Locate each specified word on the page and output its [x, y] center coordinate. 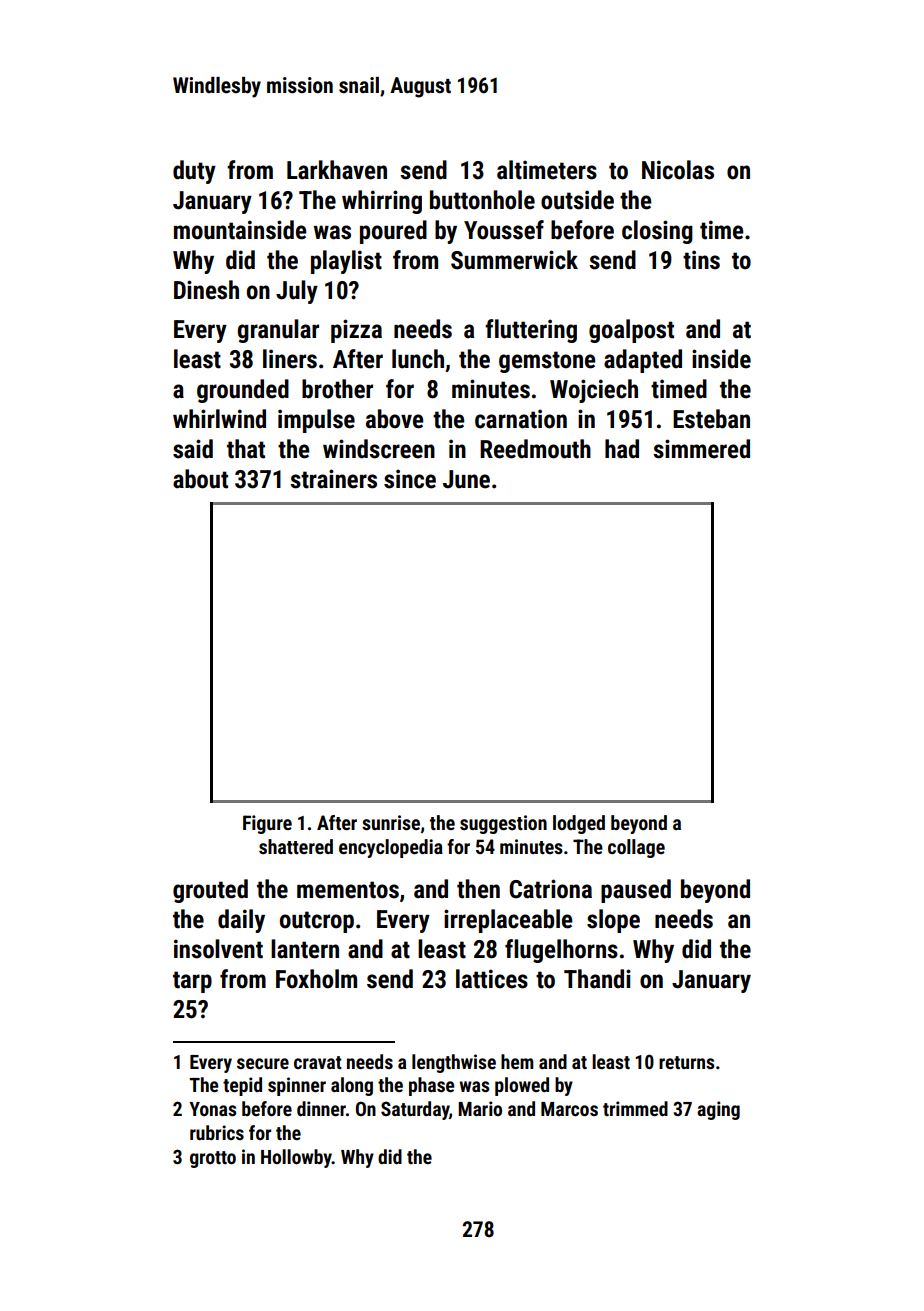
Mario [480, 1108]
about [200, 479]
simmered [701, 449]
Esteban [711, 419]
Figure [267, 824]
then [478, 889]
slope [613, 921]
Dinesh [206, 290]
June [466, 479]
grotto [213, 1159]
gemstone [547, 362]
